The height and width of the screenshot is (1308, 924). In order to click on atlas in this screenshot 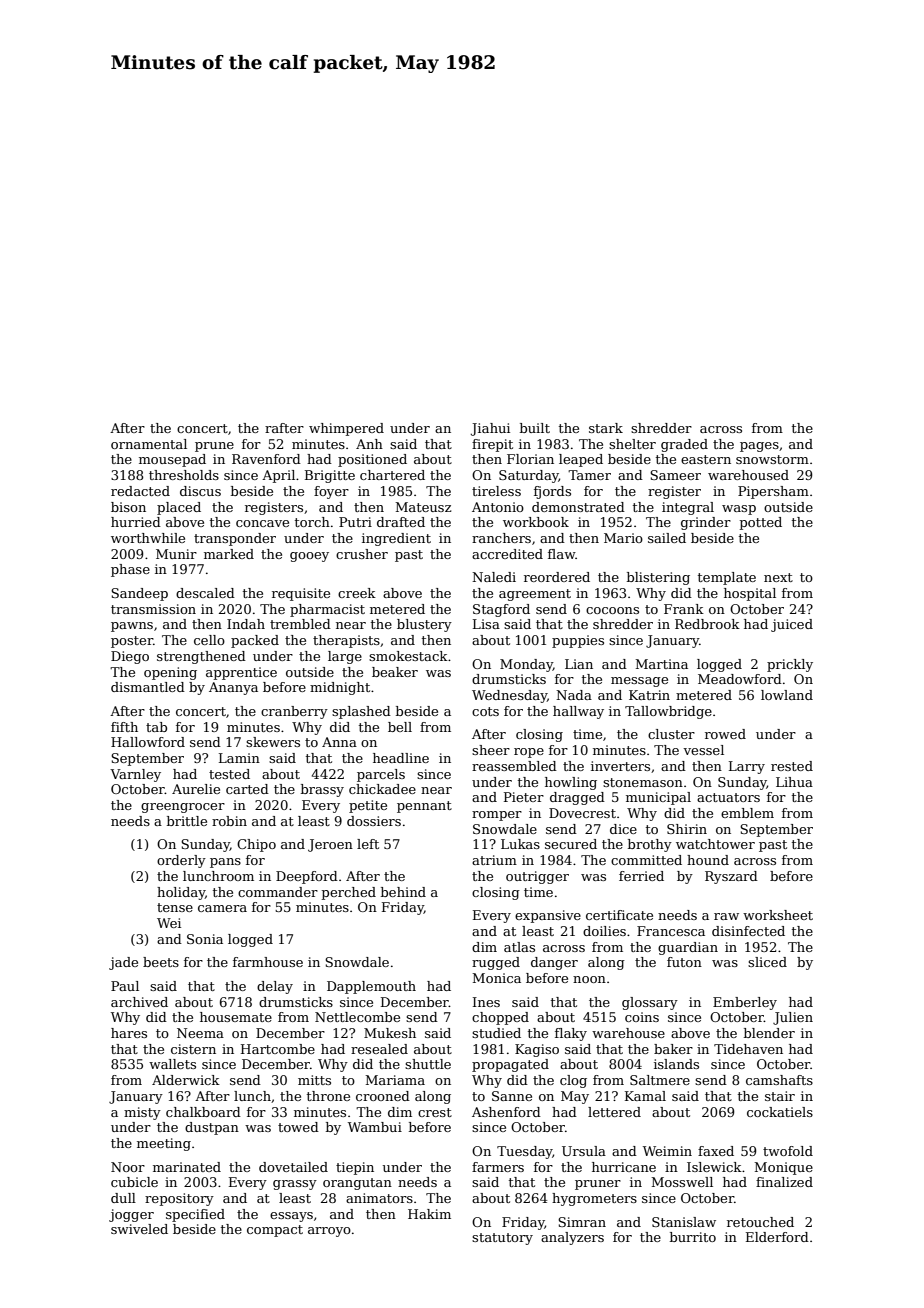, I will do `click(519, 947)`.
